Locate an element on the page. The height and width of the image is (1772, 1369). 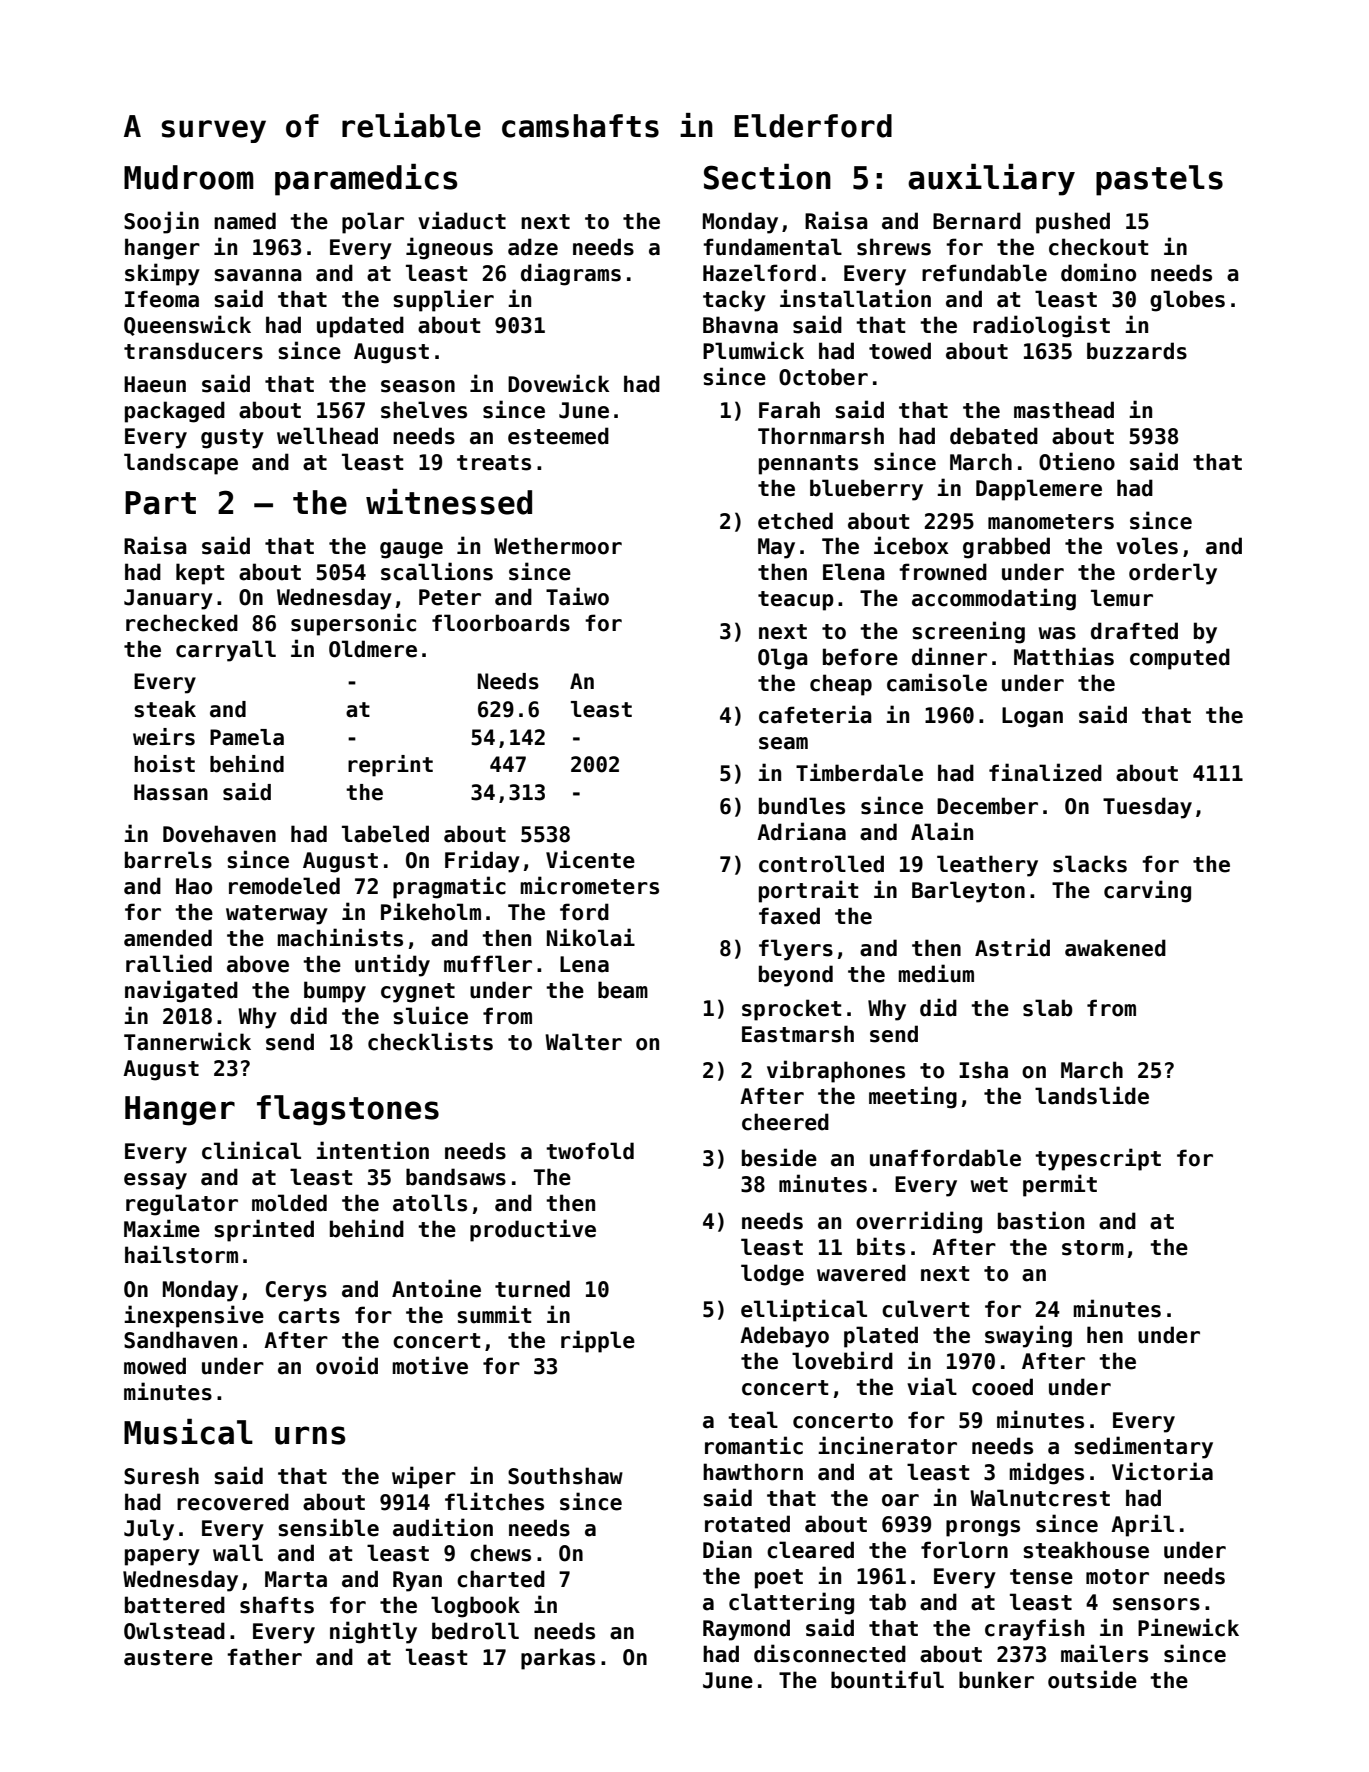
Soojin is located at coordinates (161, 222).
